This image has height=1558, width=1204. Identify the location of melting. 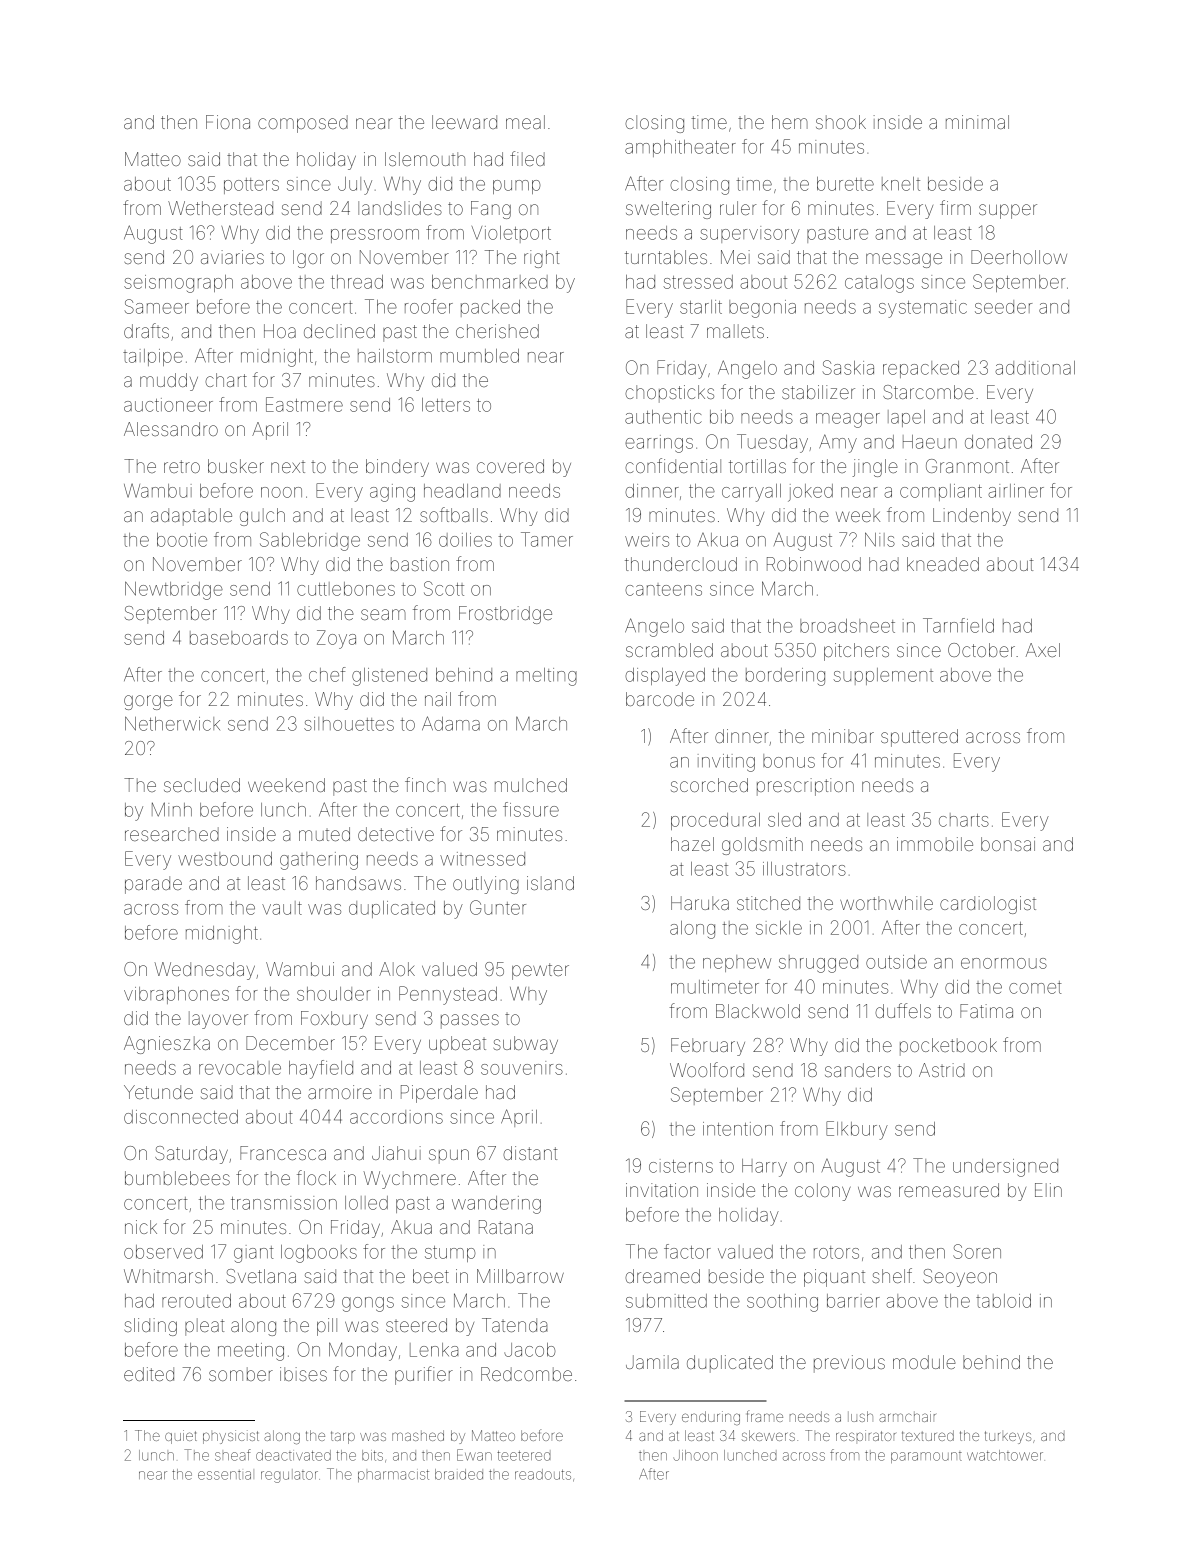
(546, 677).
